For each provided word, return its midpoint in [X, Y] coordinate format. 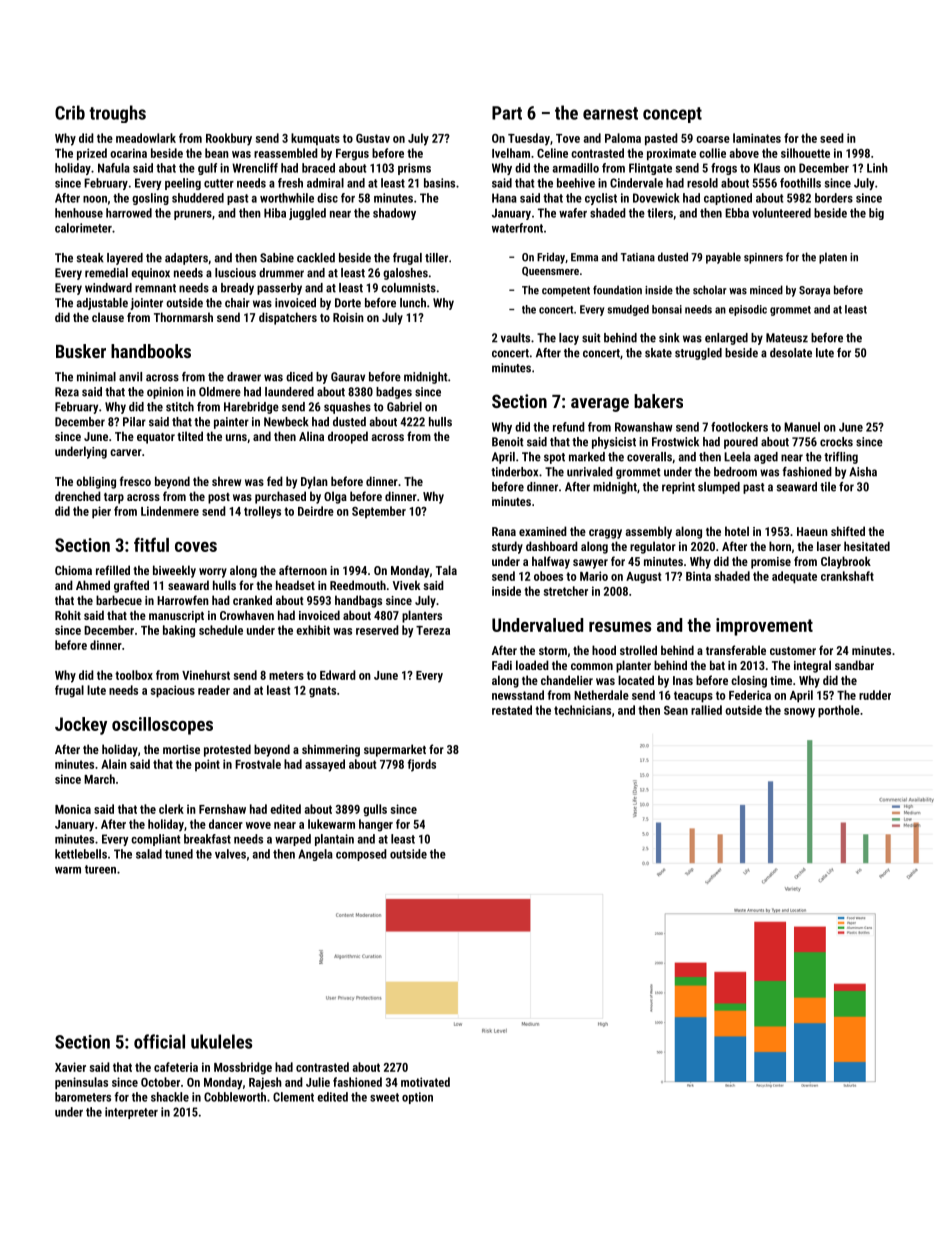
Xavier [70, 1067]
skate [658, 353]
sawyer [590, 564]
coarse [713, 139]
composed [361, 855]
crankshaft [847, 576]
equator [156, 438]
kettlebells [81, 854]
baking [179, 631]
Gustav [373, 138]
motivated [425, 1082]
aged [766, 458]
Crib [70, 112]
